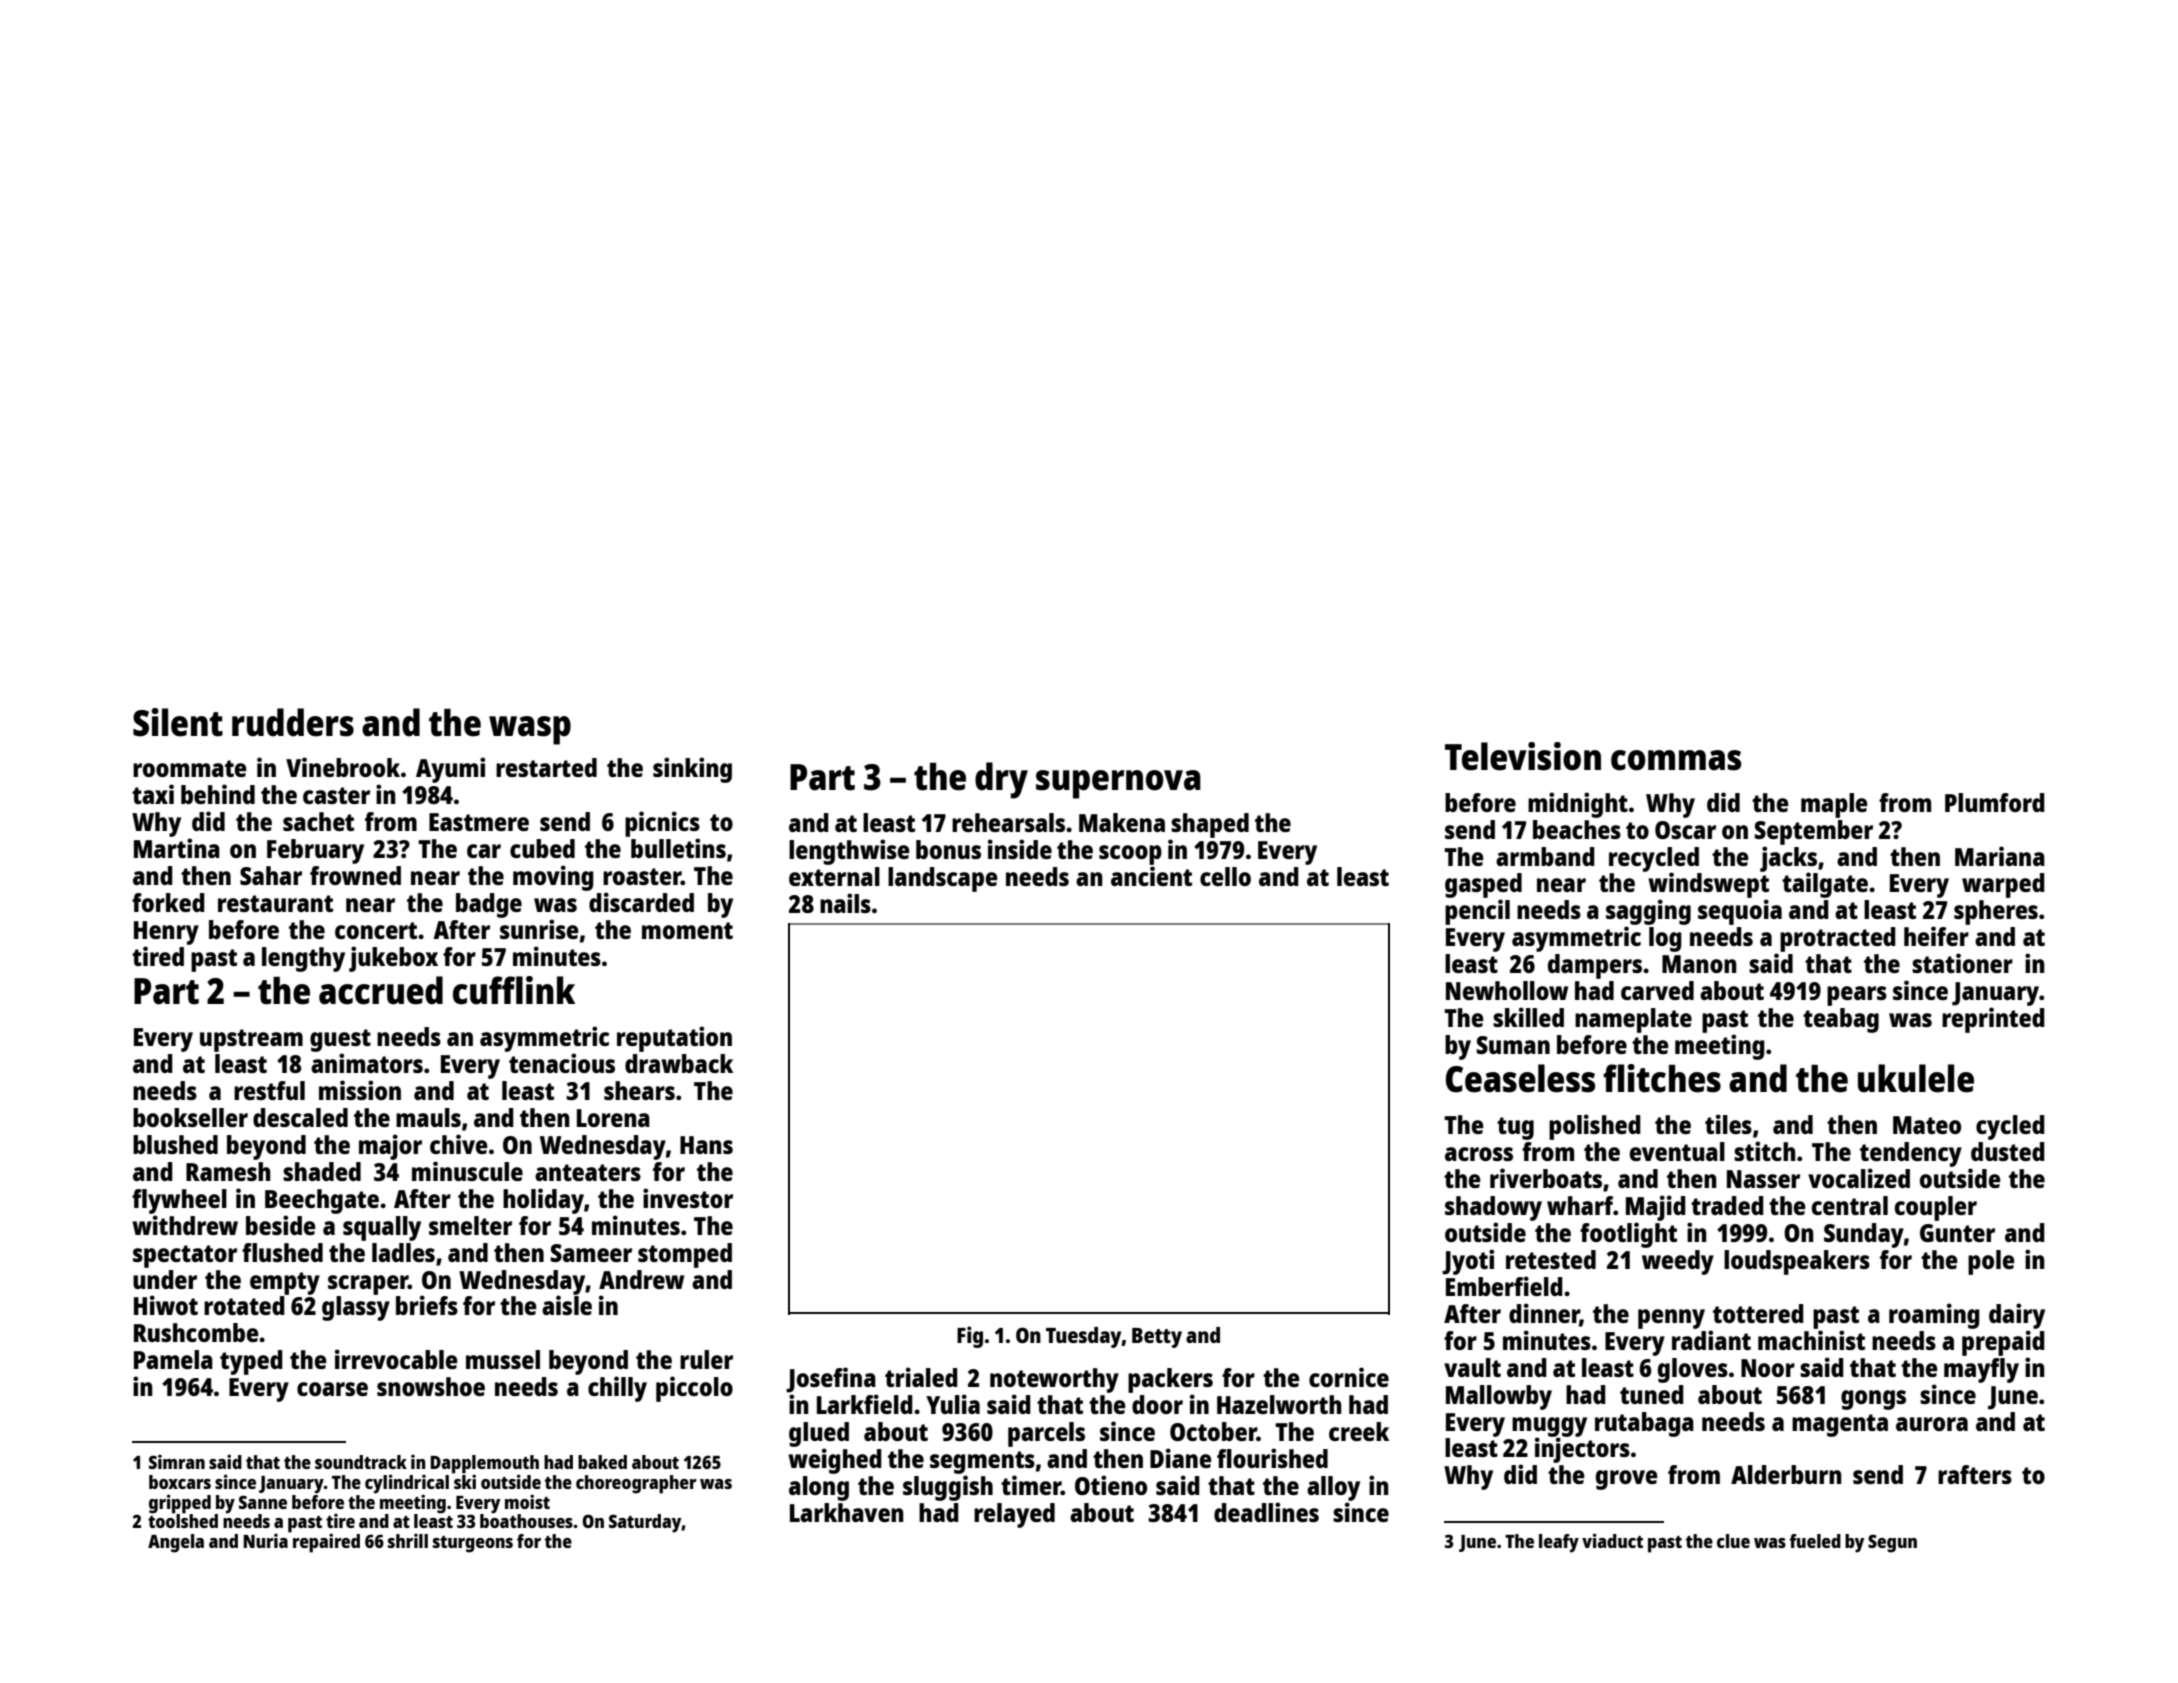 Image resolution: width=2178 pixels, height=1683 pixels. Describe the element at coordinates (514, 990) in the page. I see `cufflink` at that location.
